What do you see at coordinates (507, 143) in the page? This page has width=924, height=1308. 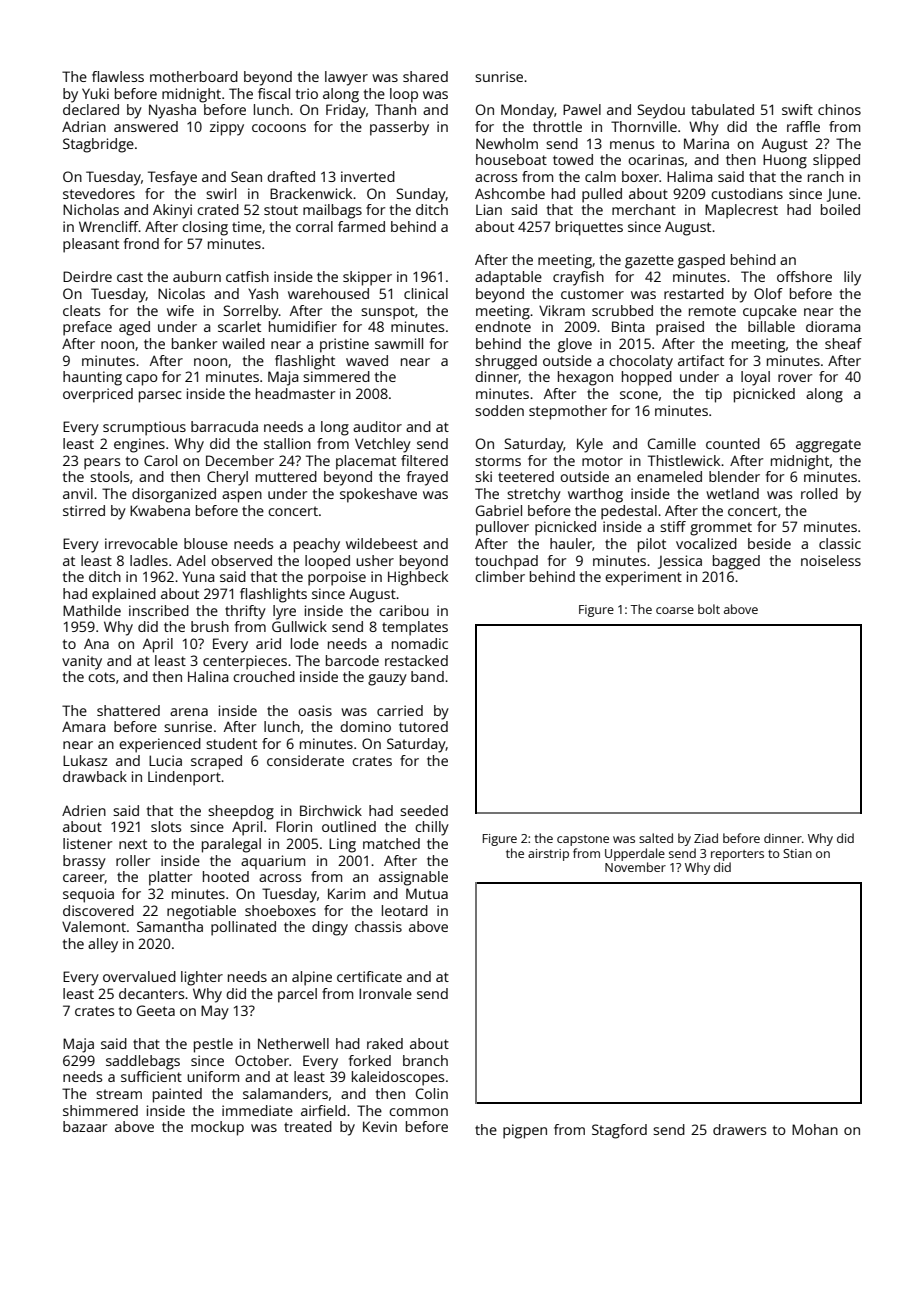 I see `Newholm` at bounding box center [507, 143].
